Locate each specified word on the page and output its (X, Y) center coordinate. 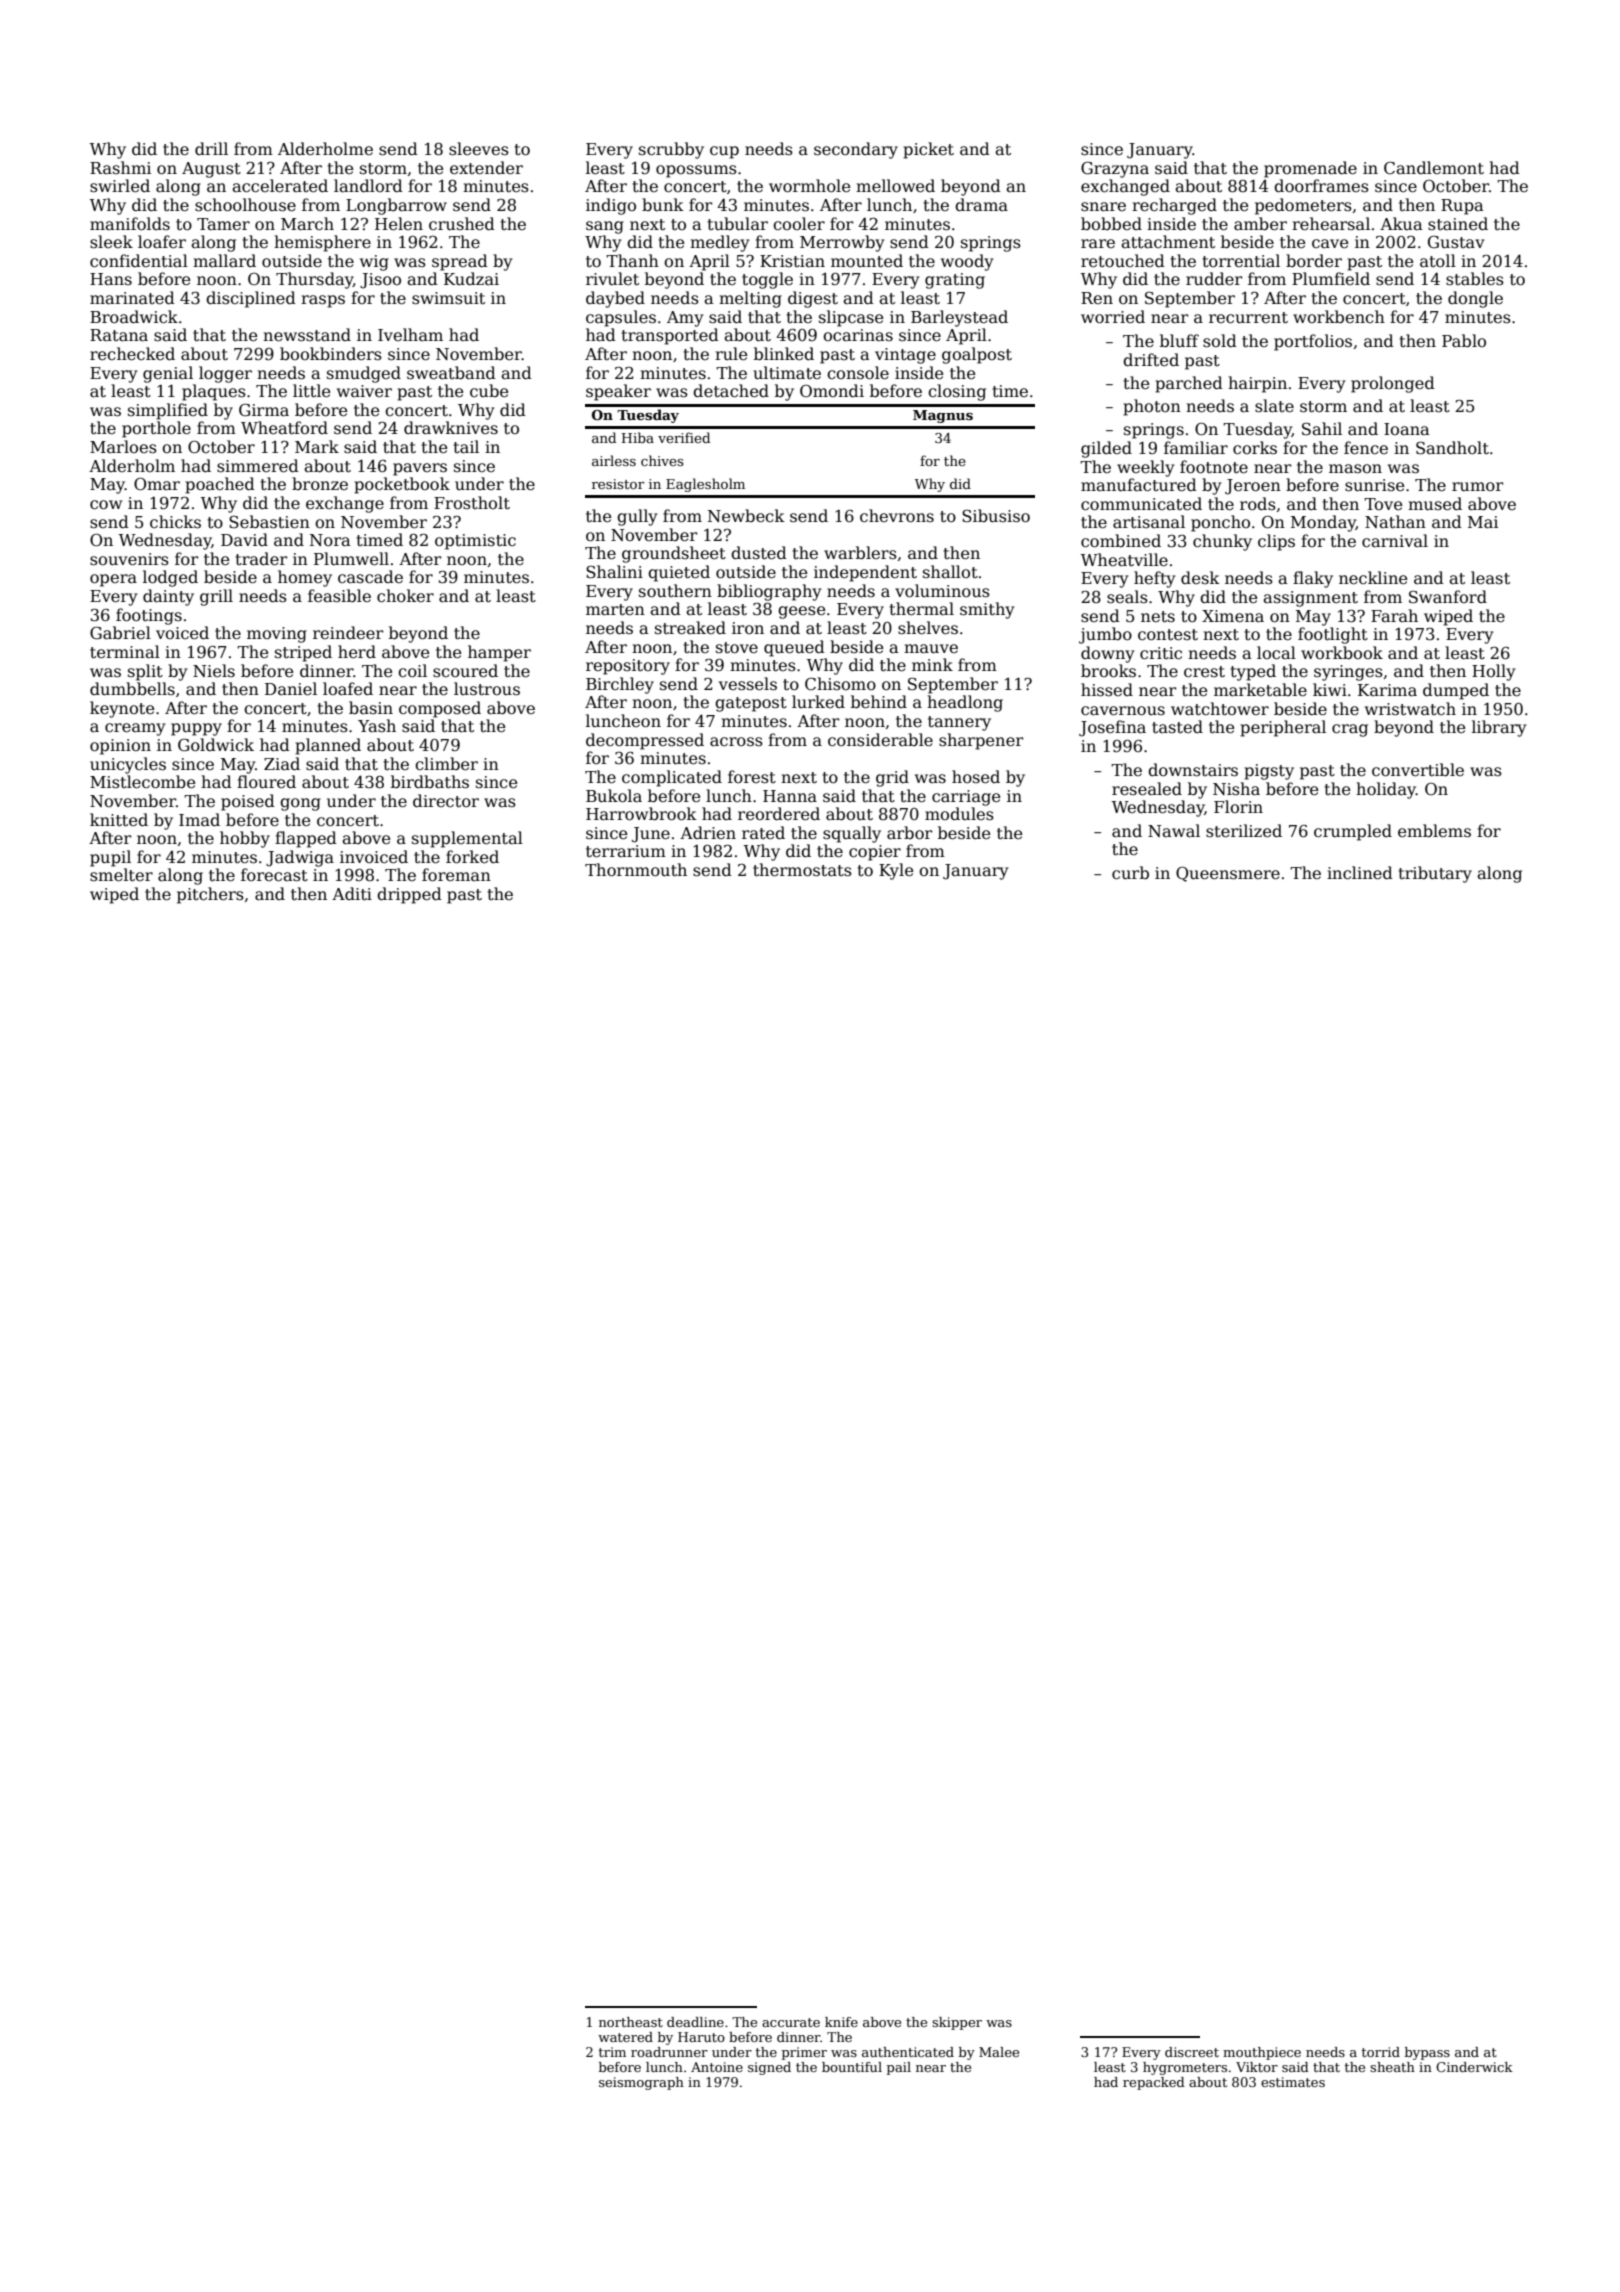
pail (899, 2068)
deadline (695, 2022)
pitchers (210, 895)
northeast (631, 2022)
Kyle (896, 871)
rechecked (132, 354)
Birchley (620, 685)
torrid (1381, 2052)
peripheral (1283, 728)
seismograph (641, 2083)
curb (1130, 873)
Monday (1323, 523)
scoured (465, 671)
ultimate (787, 373)
